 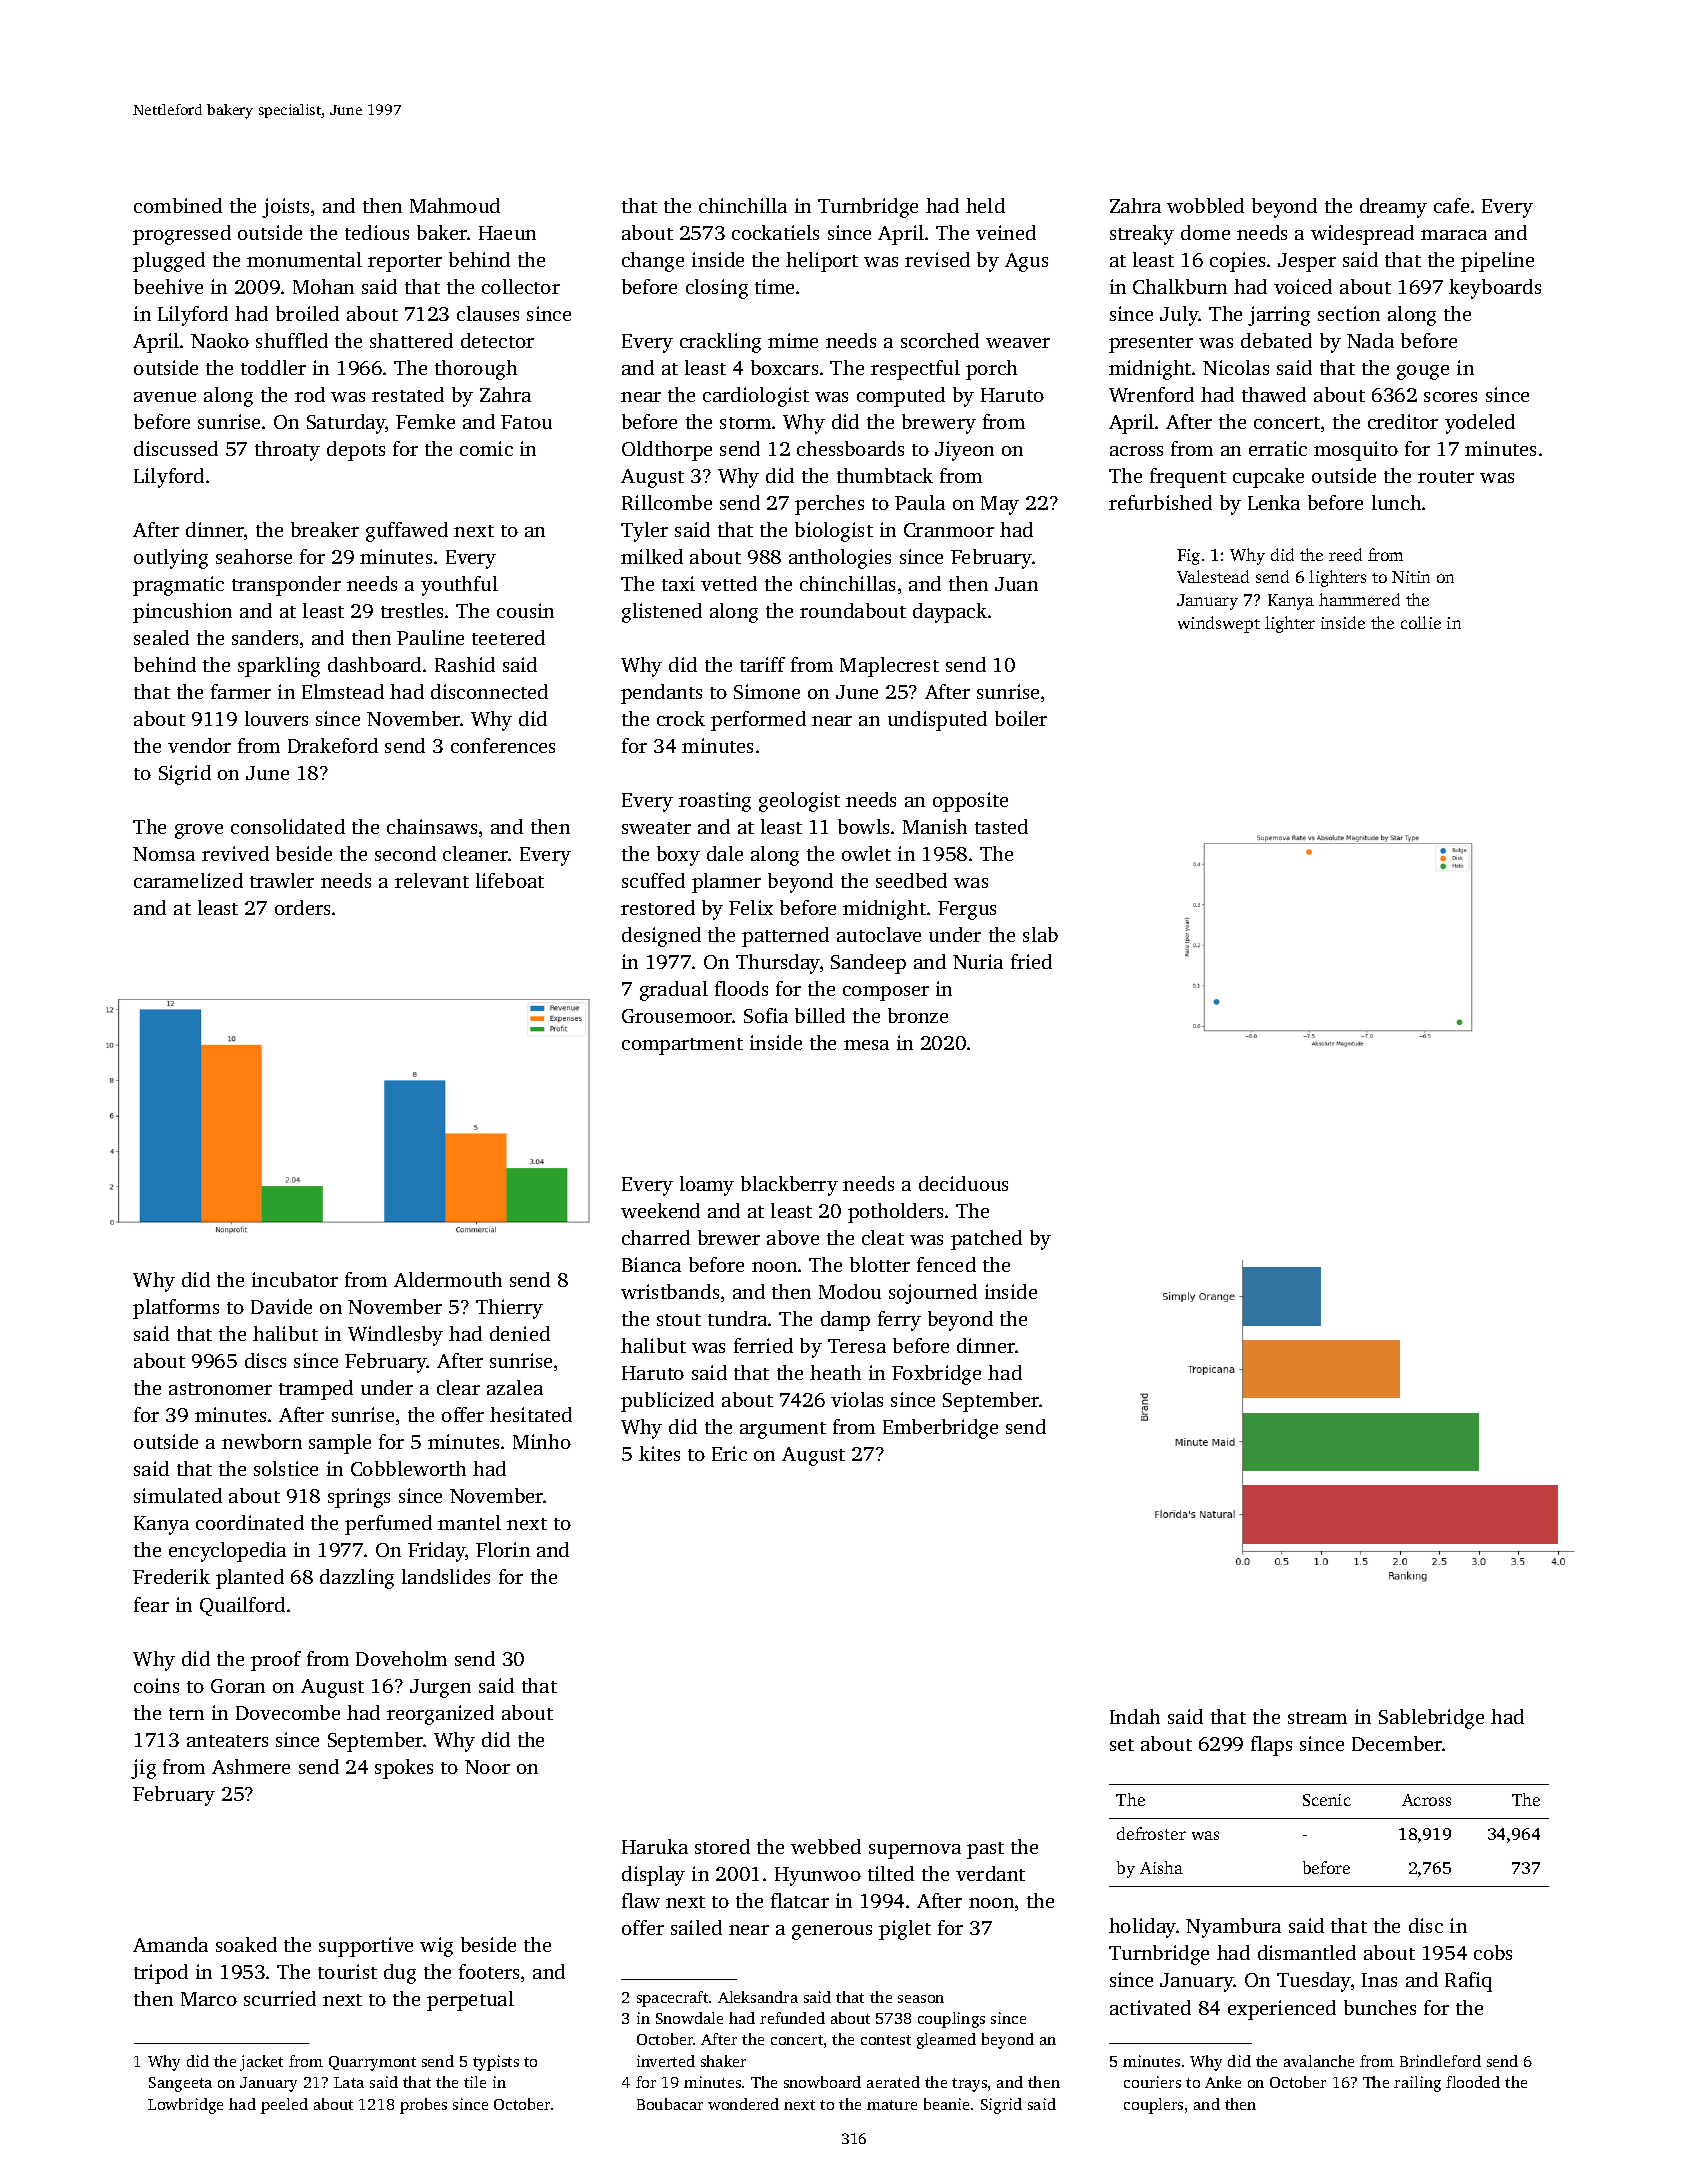 What do you see at coordinates (889, 667) in the document?
I see `Maplecrest` at bounding box center [889, 667].
